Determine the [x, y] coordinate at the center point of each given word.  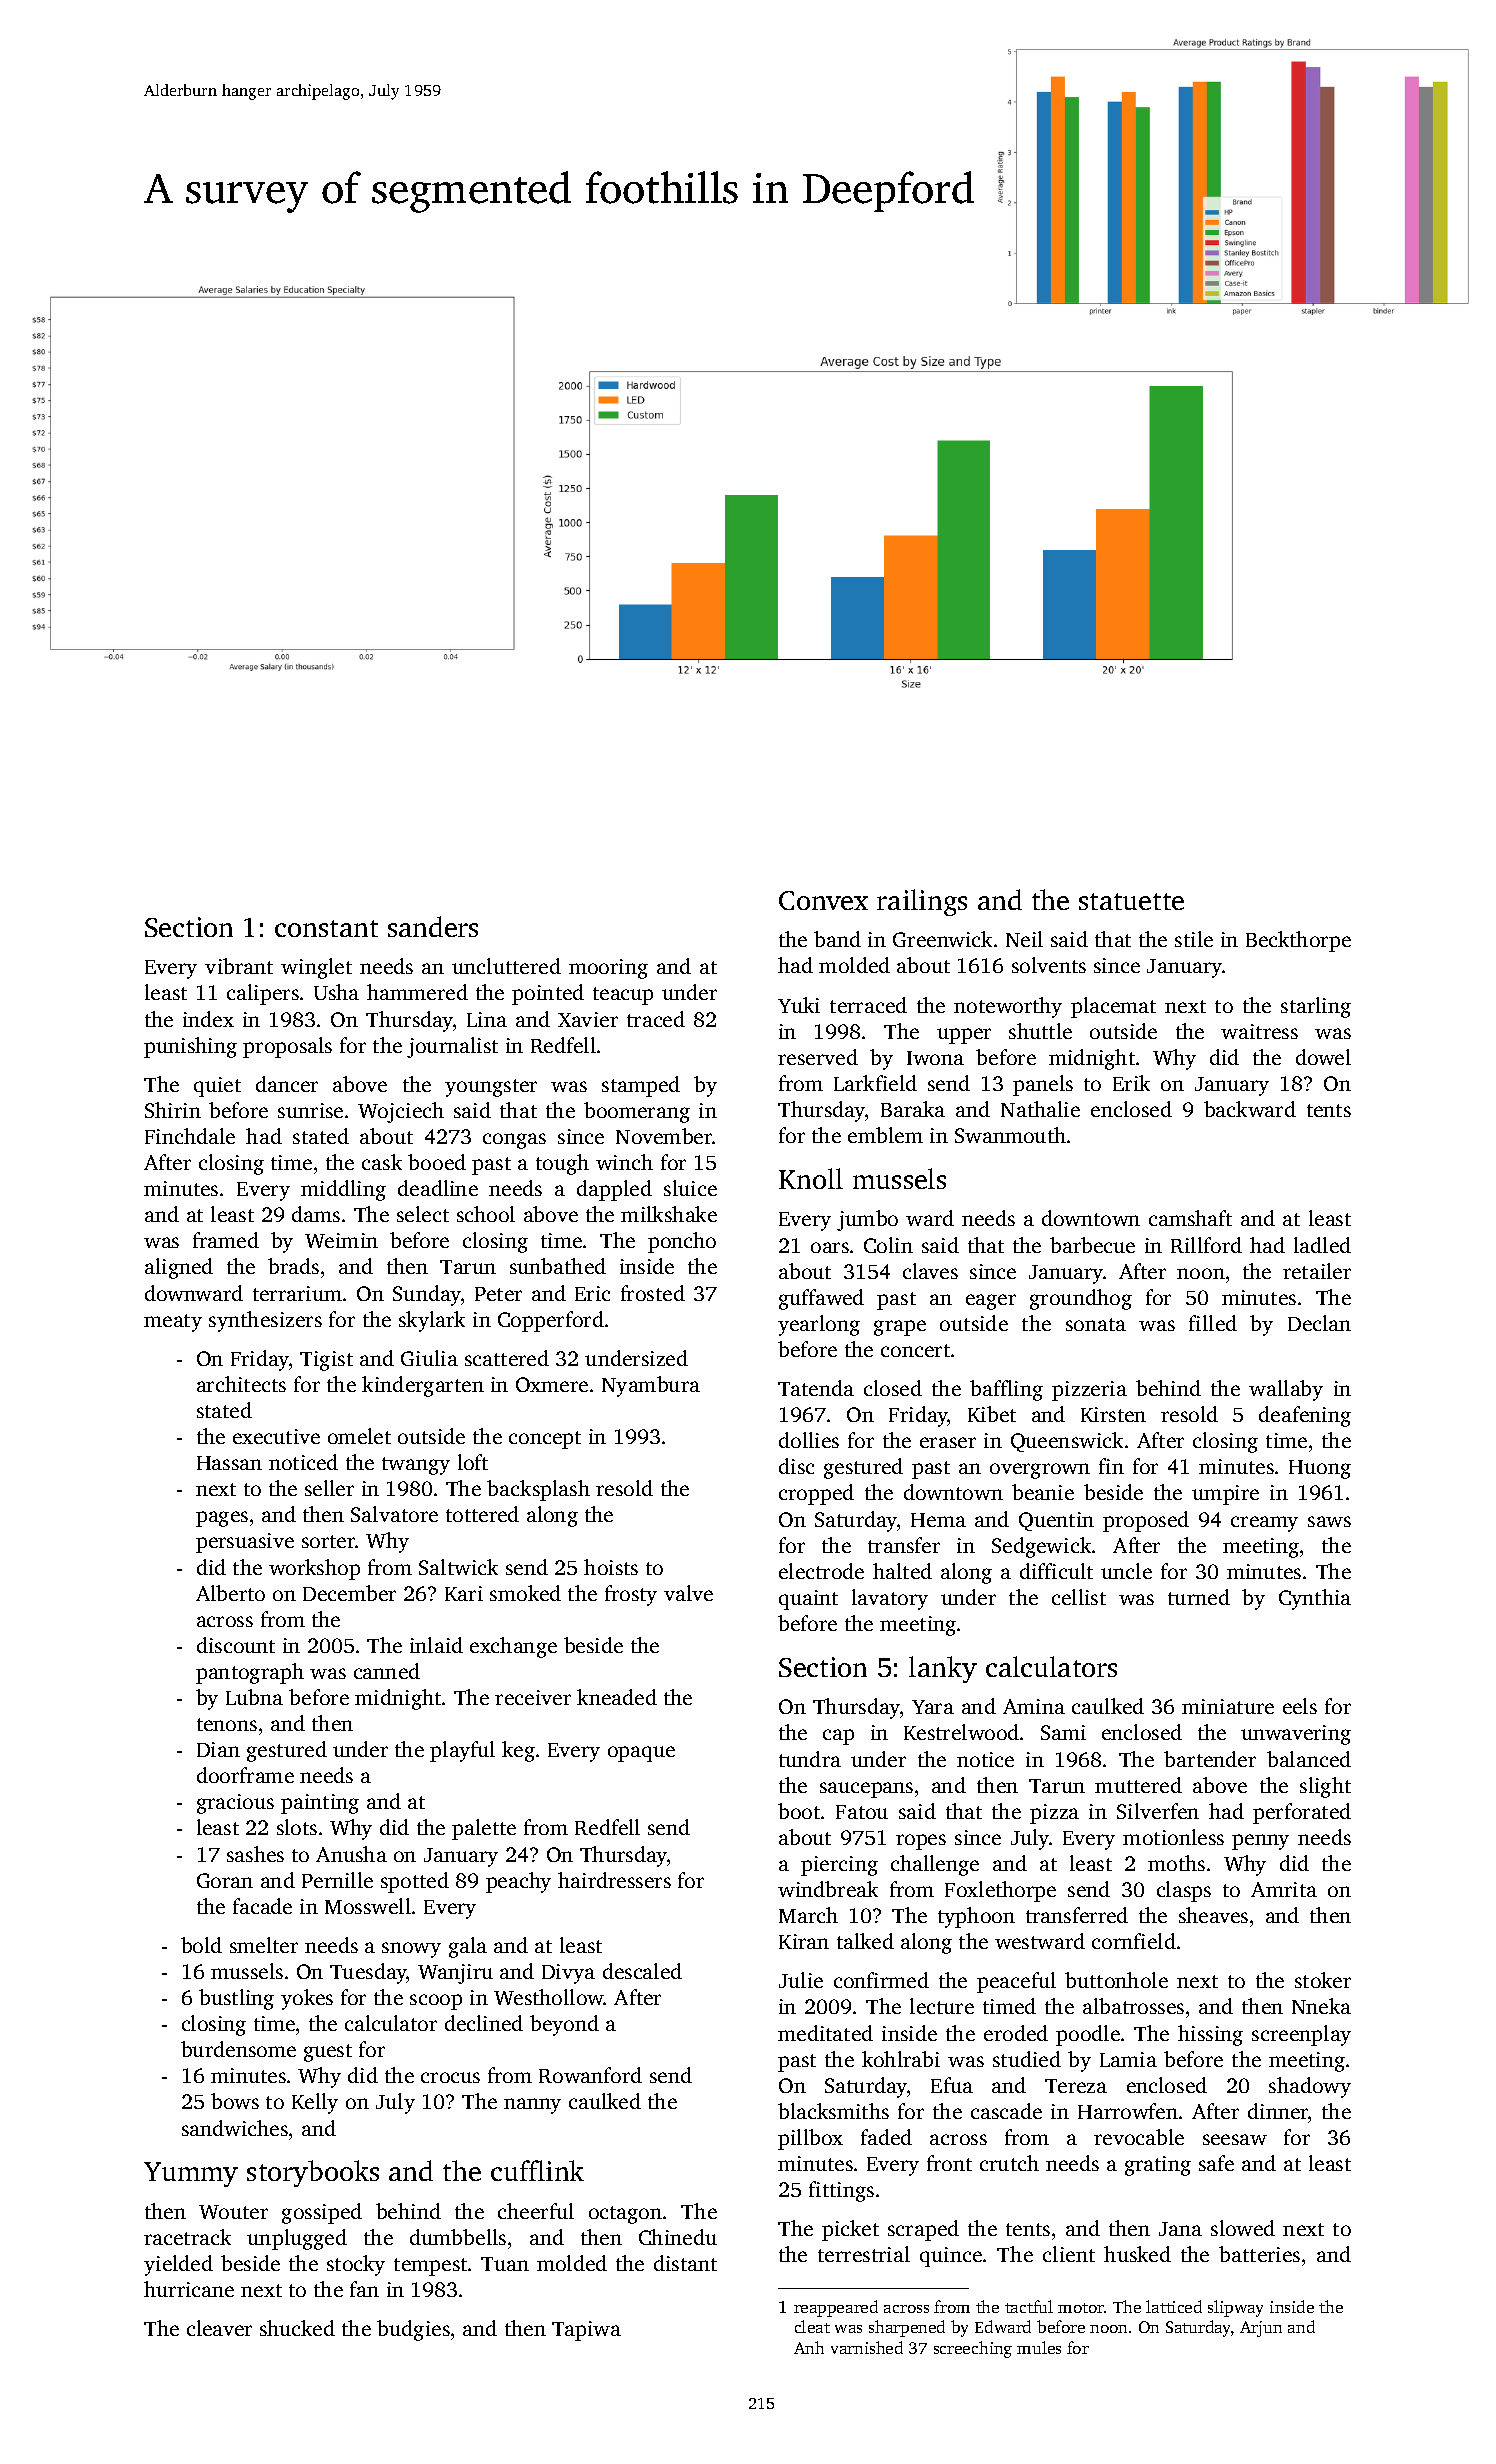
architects [241, 1384]
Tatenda [816, 1388]
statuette [1131, 901]
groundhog [1081, 1299]
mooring [608, 969]
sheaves [1213, 1915]
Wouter [233, 2212]
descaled [642, 1971]
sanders [433, 926]
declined [484, 2023]
